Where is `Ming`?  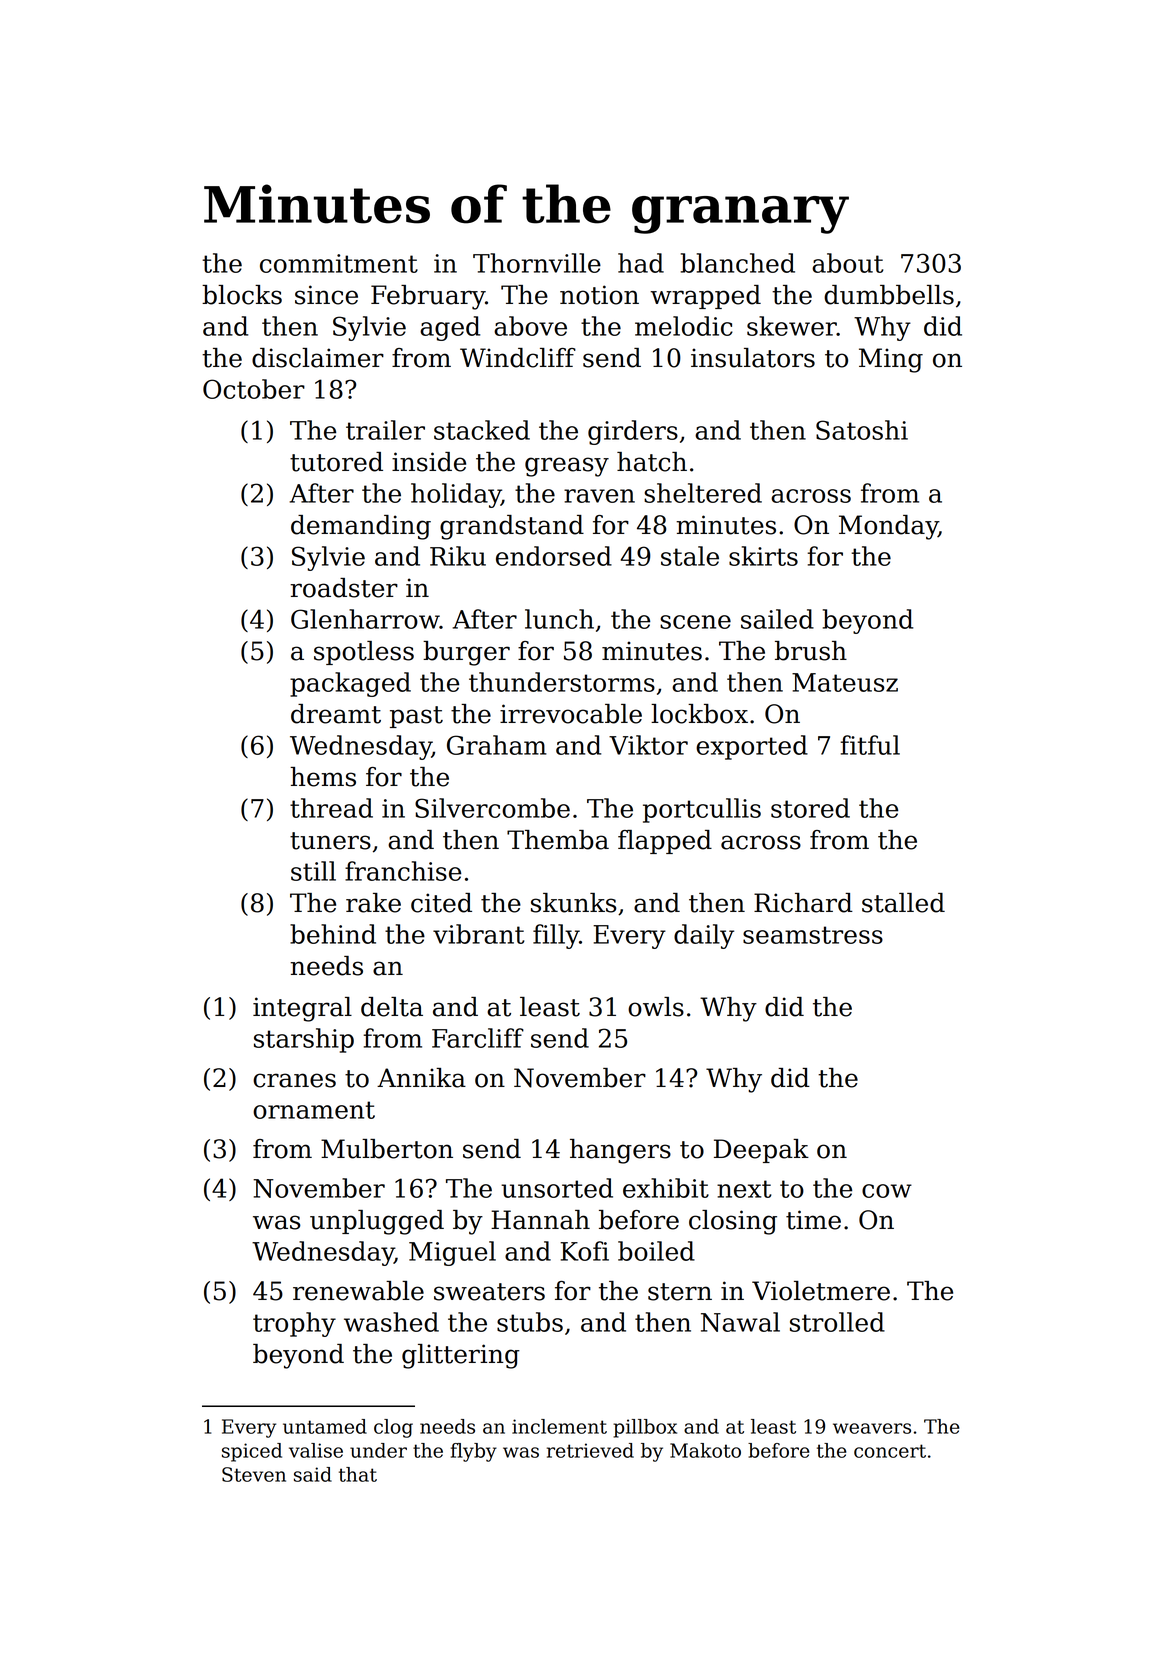
Ming is located at coordinates (891, 360).
